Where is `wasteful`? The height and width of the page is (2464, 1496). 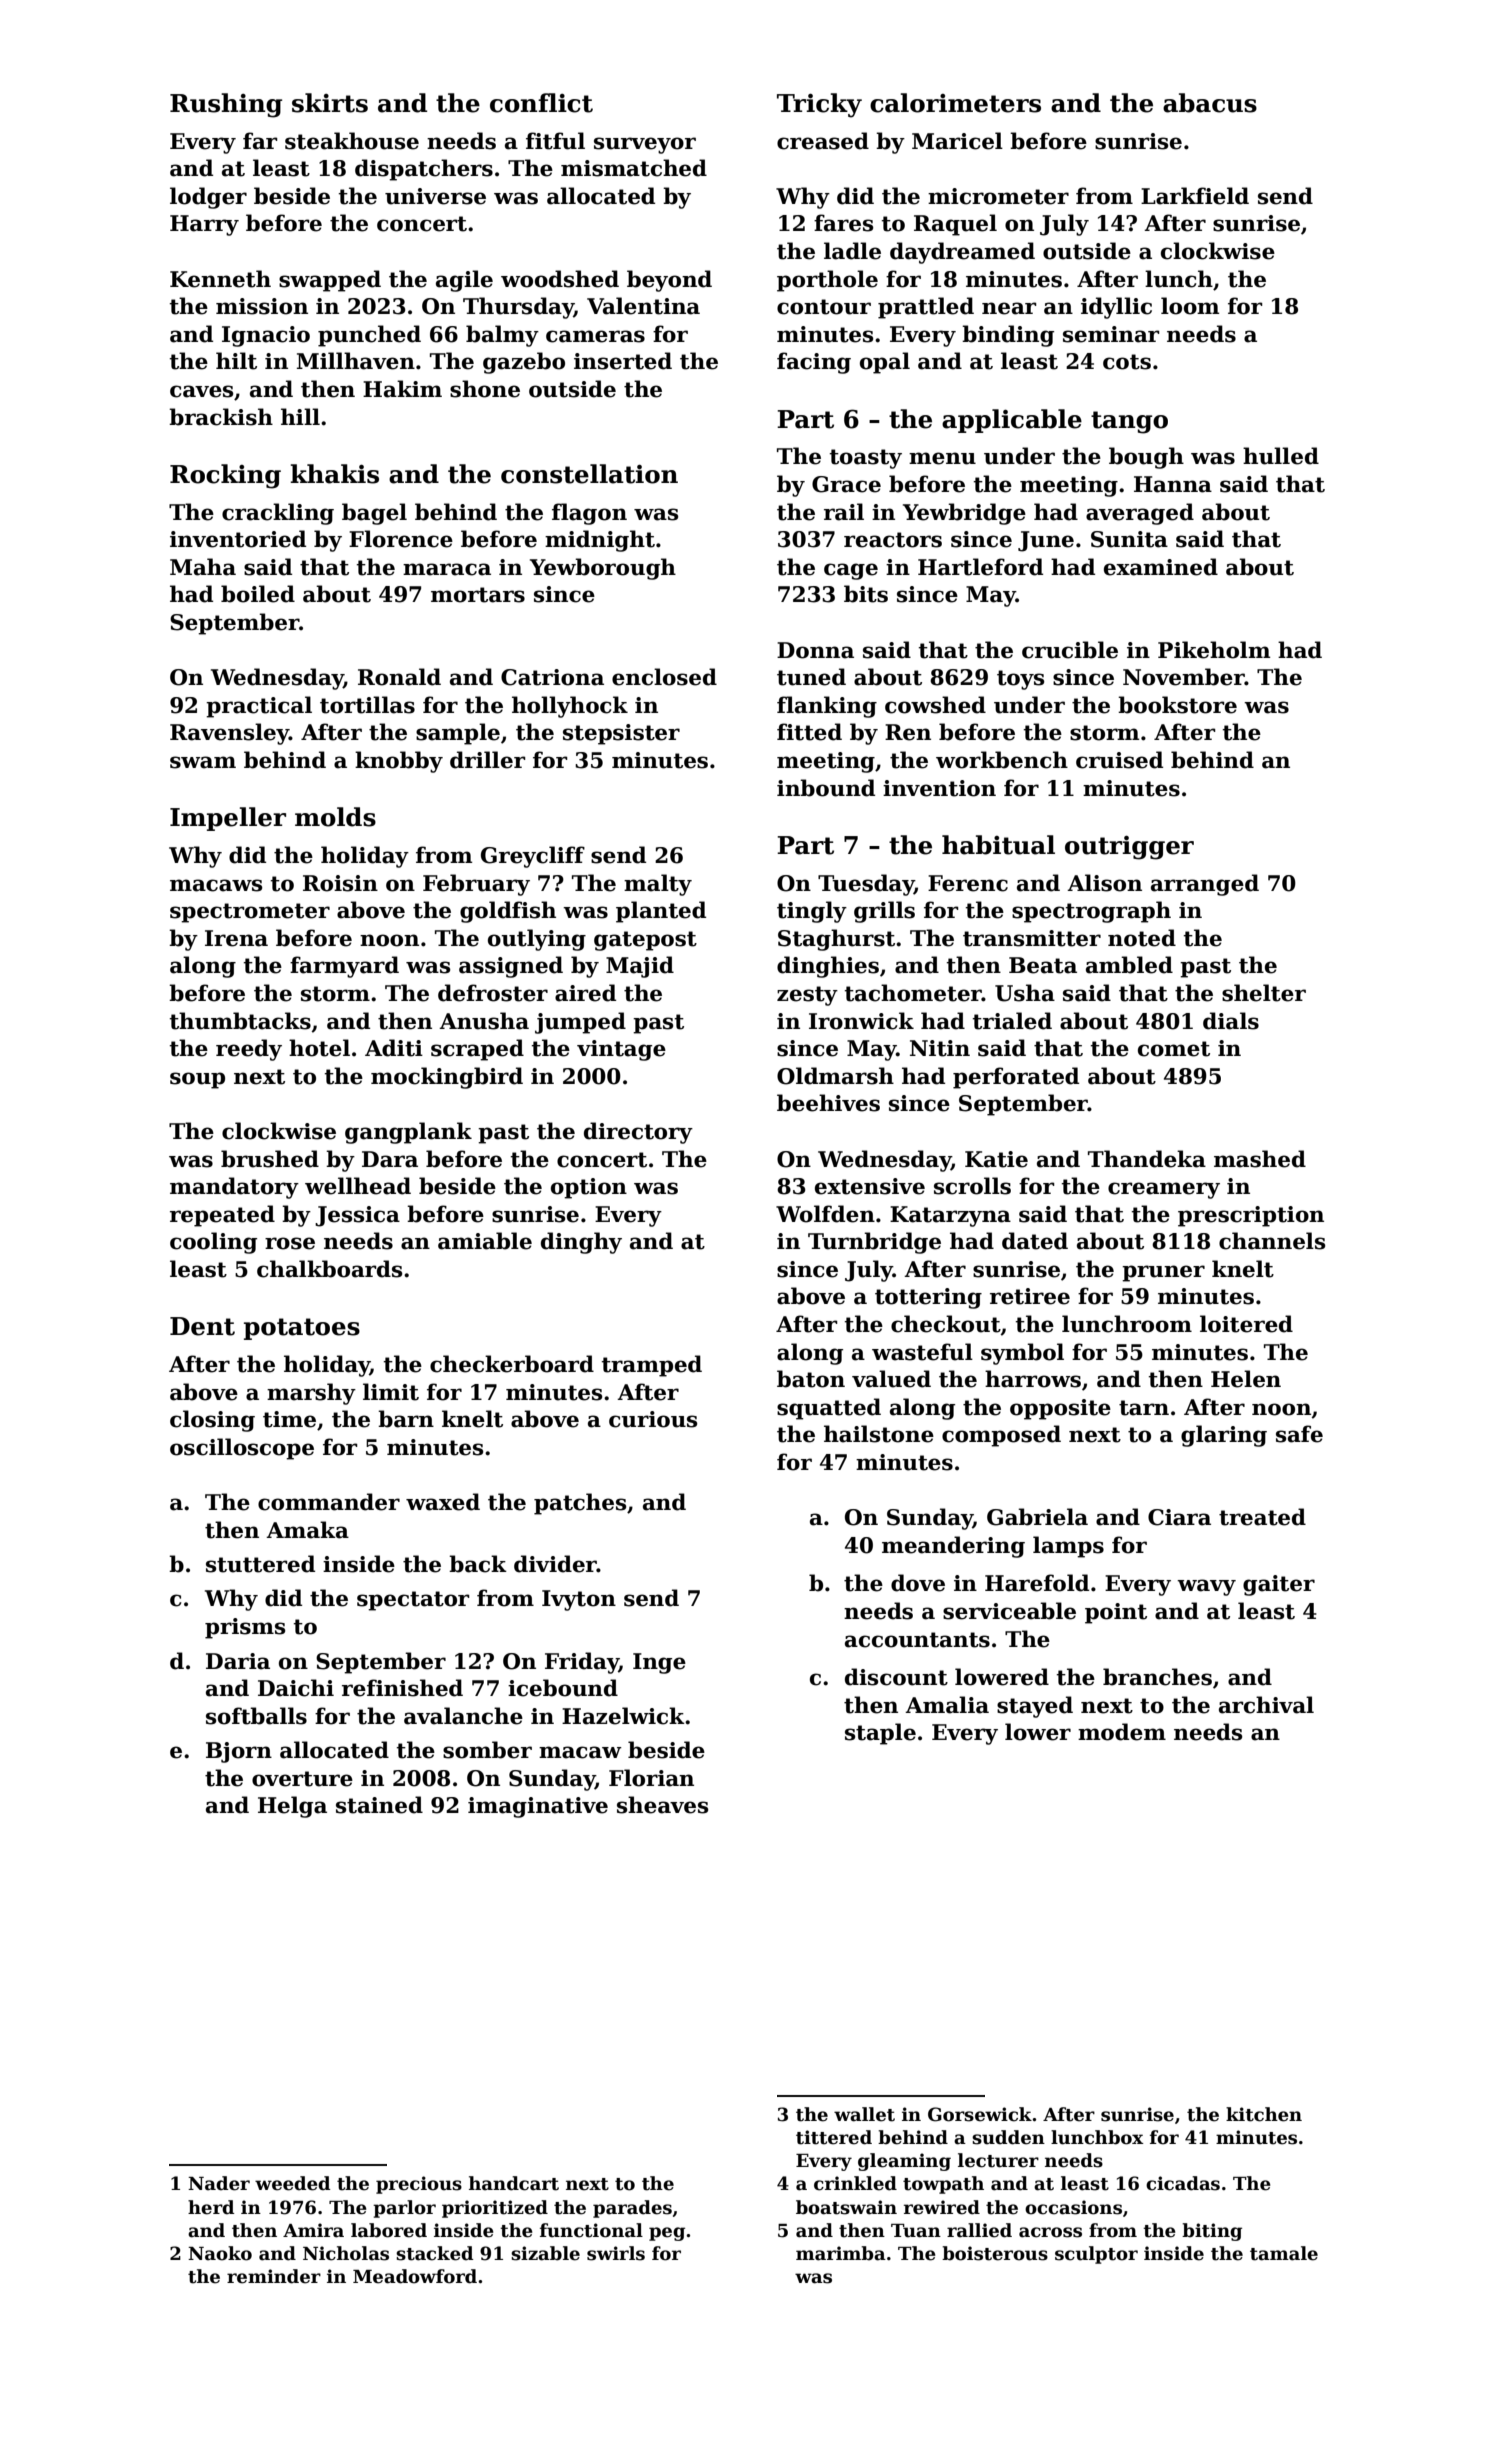 wasteful is located at coordinates (922, 1352).
